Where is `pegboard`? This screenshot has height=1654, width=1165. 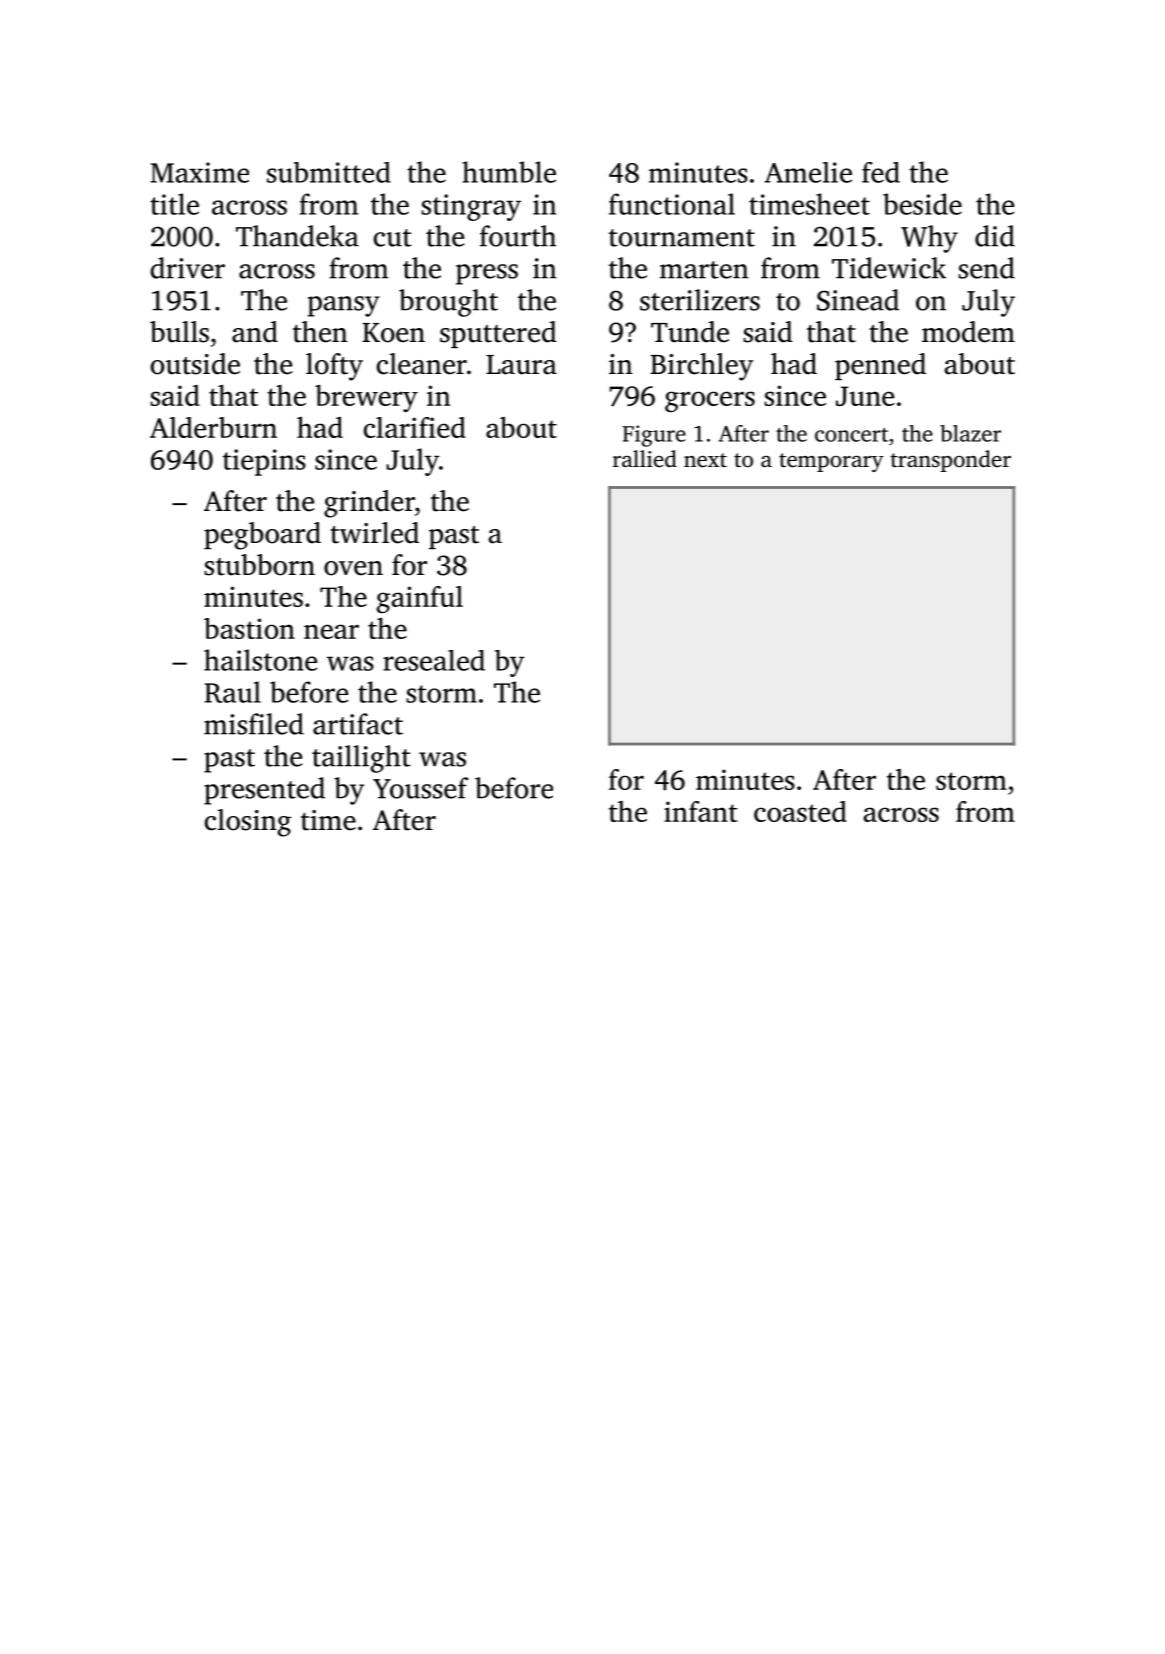 pegboard is located at coordinates (262, 536).
